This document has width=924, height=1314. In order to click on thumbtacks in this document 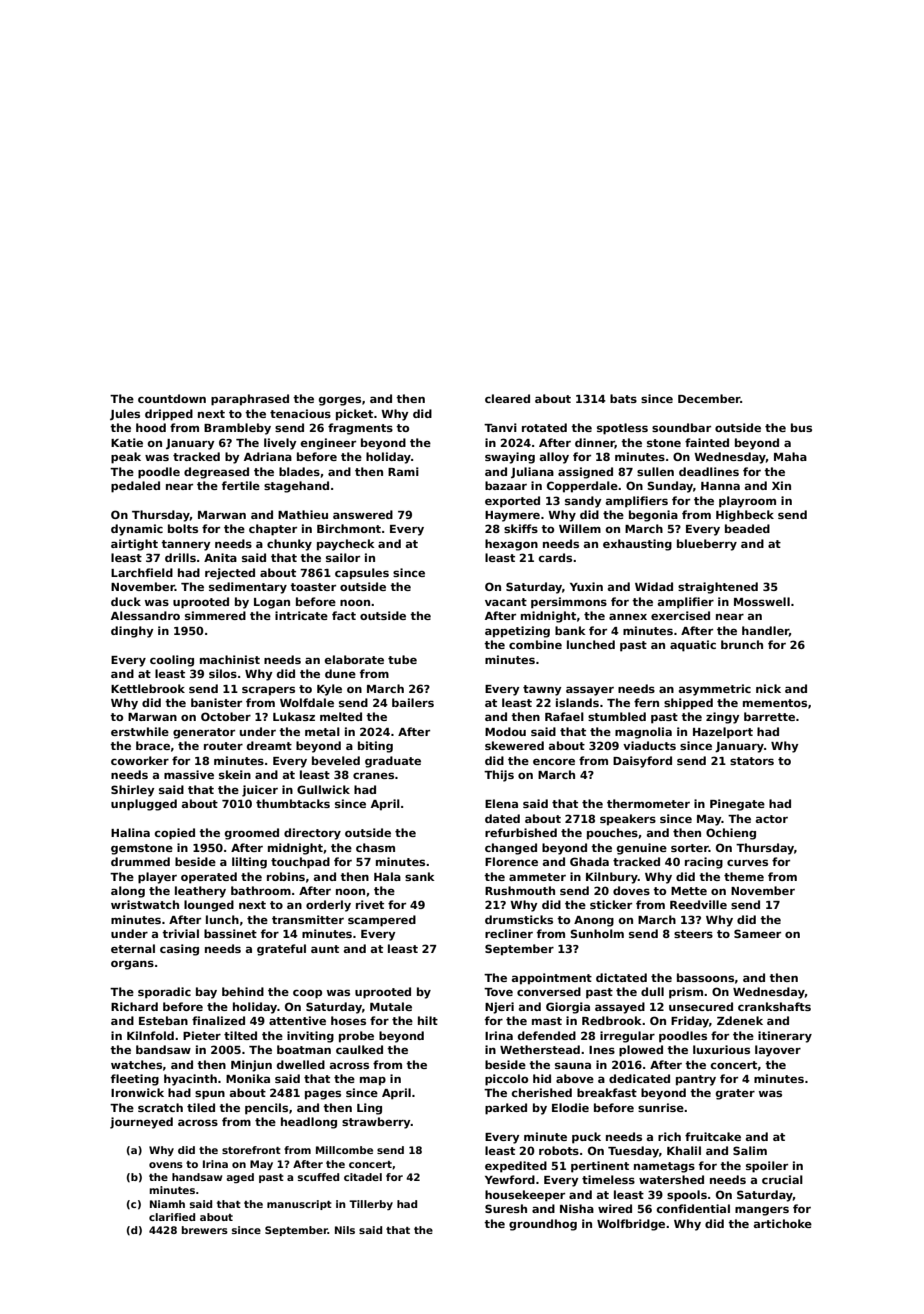, I will do `click(293, 803)`.
